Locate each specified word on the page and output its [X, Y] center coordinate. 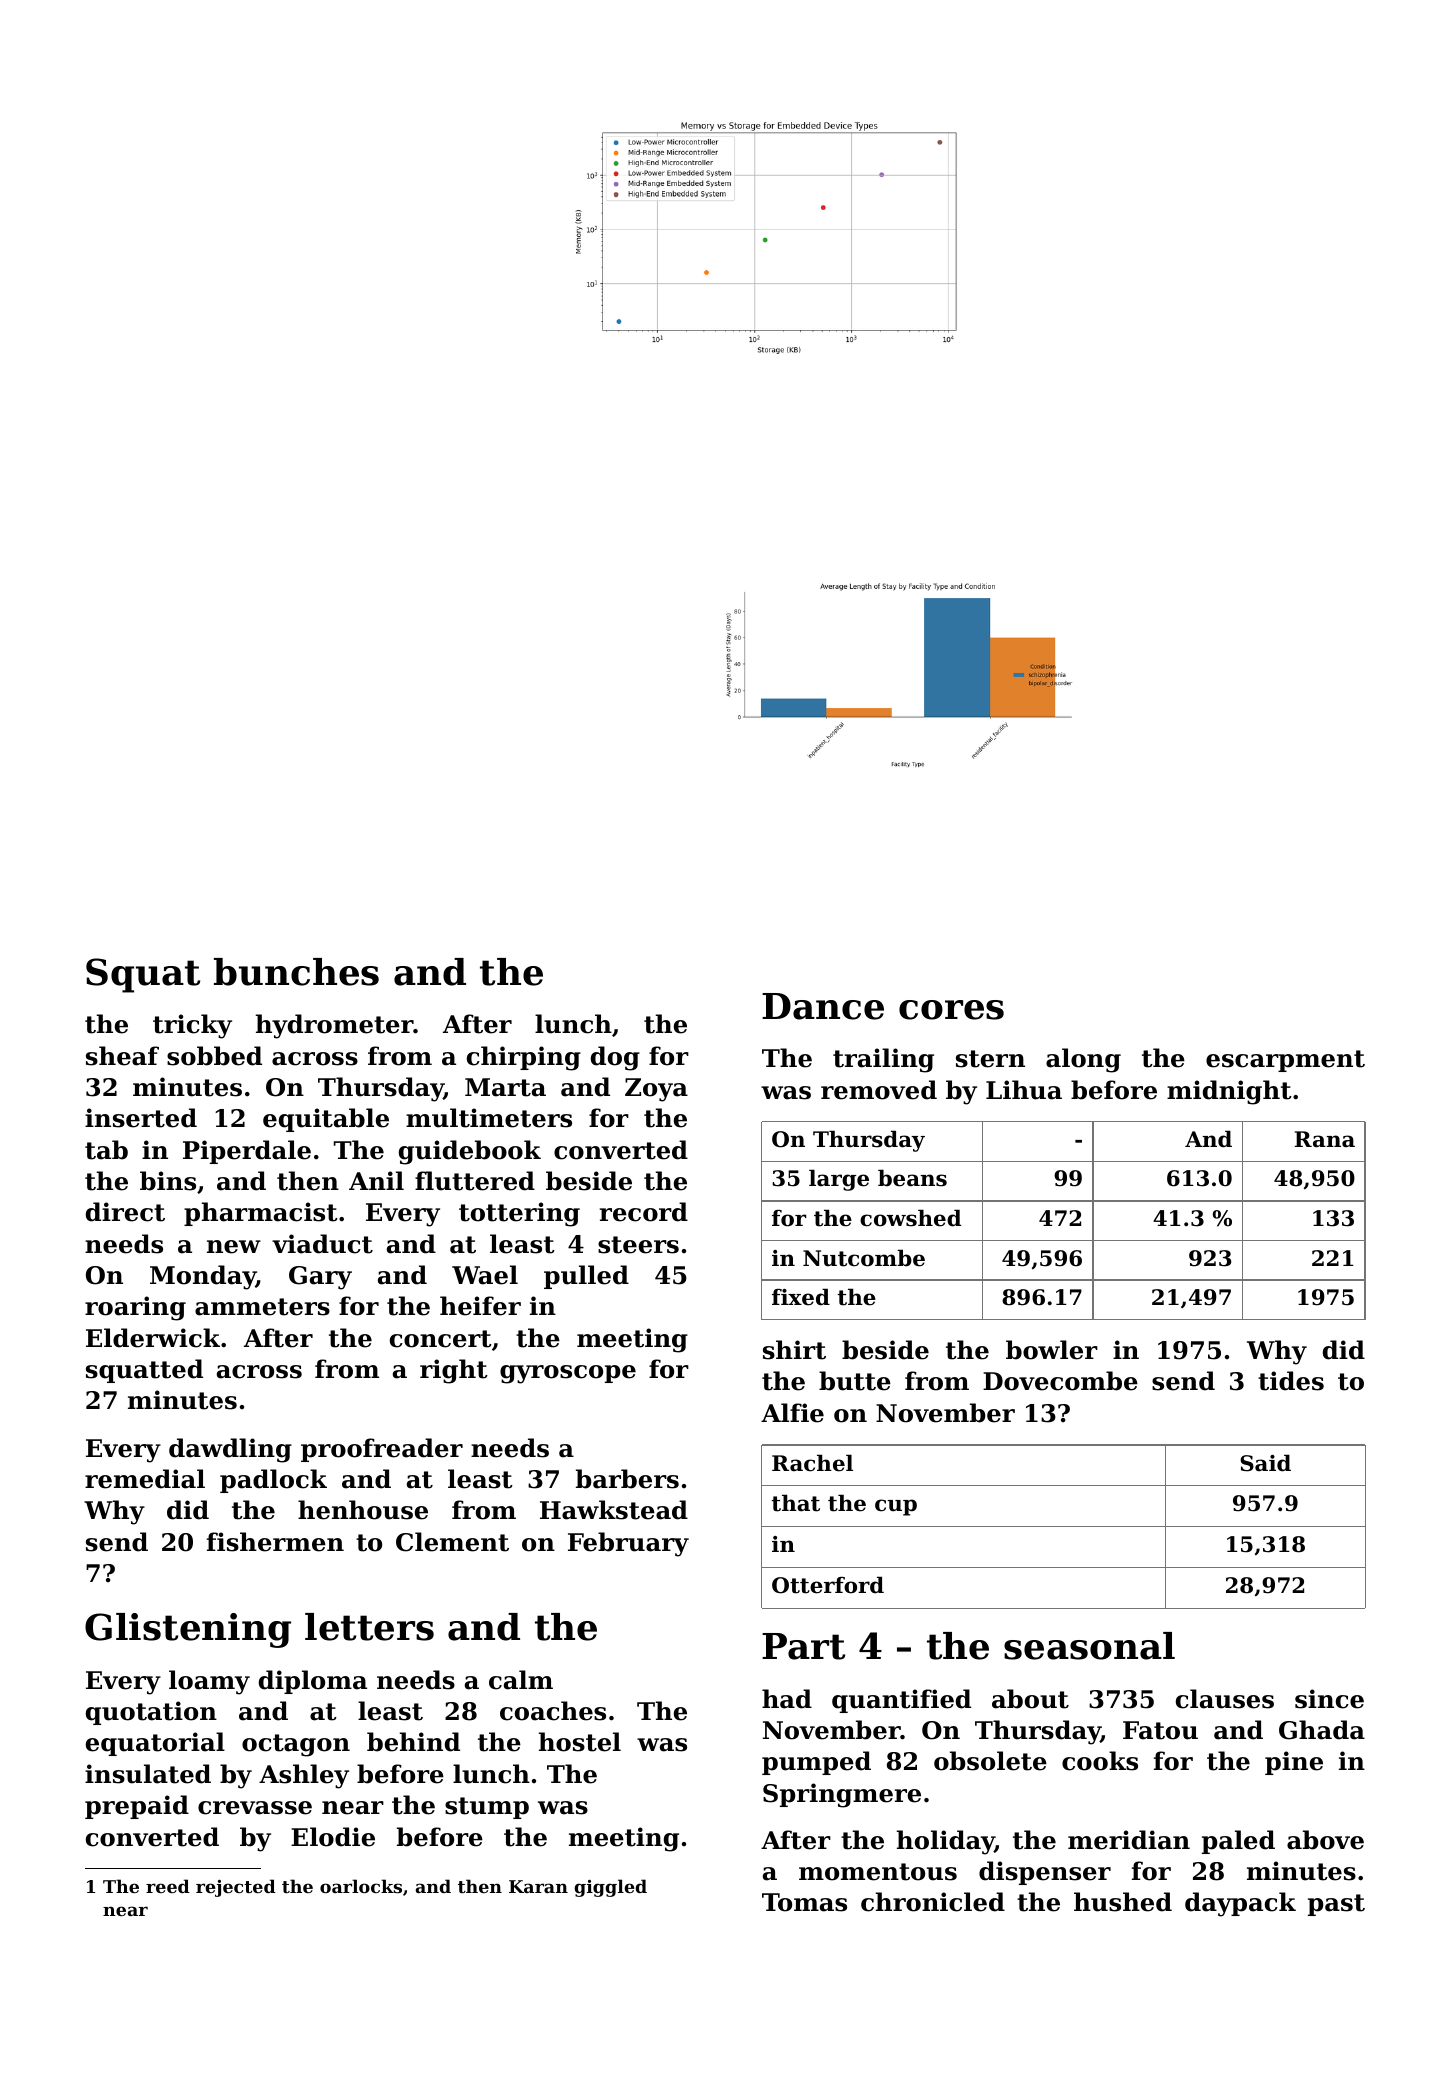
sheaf [122, 1056]
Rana [1324, 1139]
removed [879, 1090]
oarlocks [361, 1886]
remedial [145, 1479]
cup [896, 1507]
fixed [801, 1297]
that [796, 1503]
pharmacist [261, 1214]
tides [1291, 1381]
